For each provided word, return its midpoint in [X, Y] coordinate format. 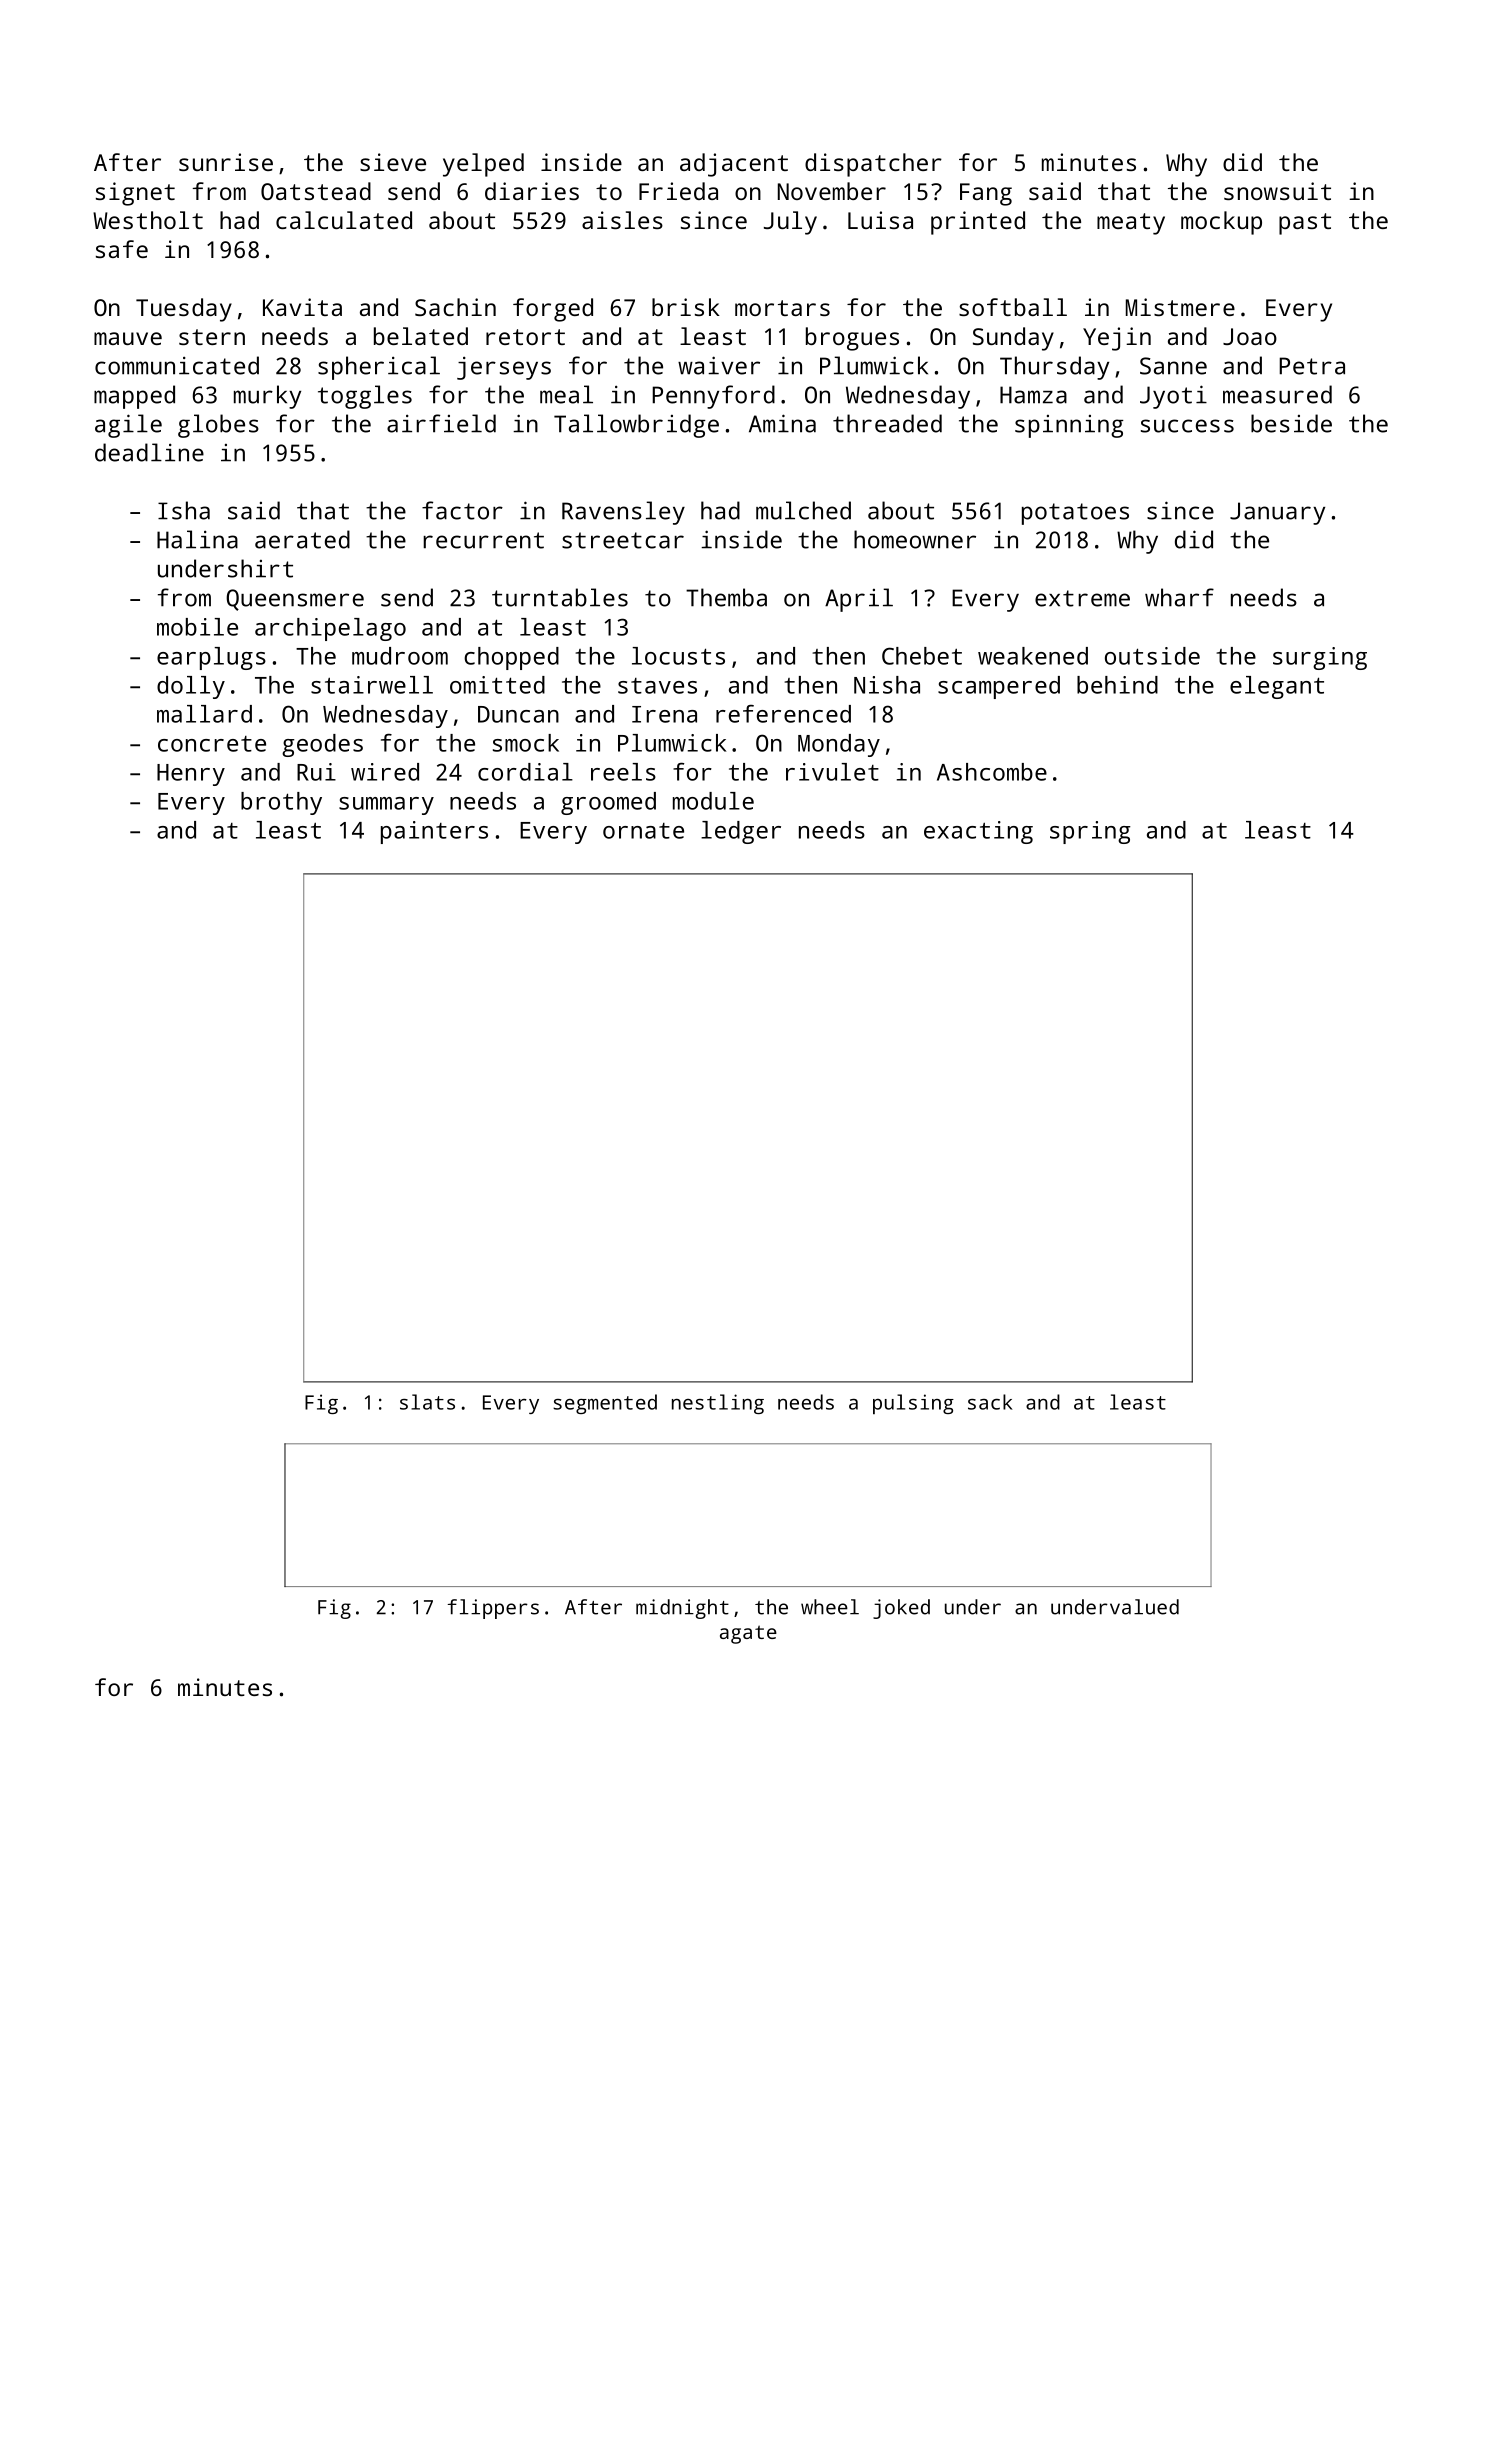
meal [566, 394]
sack [990, 1402]
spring [1090, 832]
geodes [322, 745]
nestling [718, 1404]
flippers [493, 1609]
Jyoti [1173, 397]
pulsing [913, 1404]
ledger [741, 832]
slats [427, 1402]
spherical [379, 368]
